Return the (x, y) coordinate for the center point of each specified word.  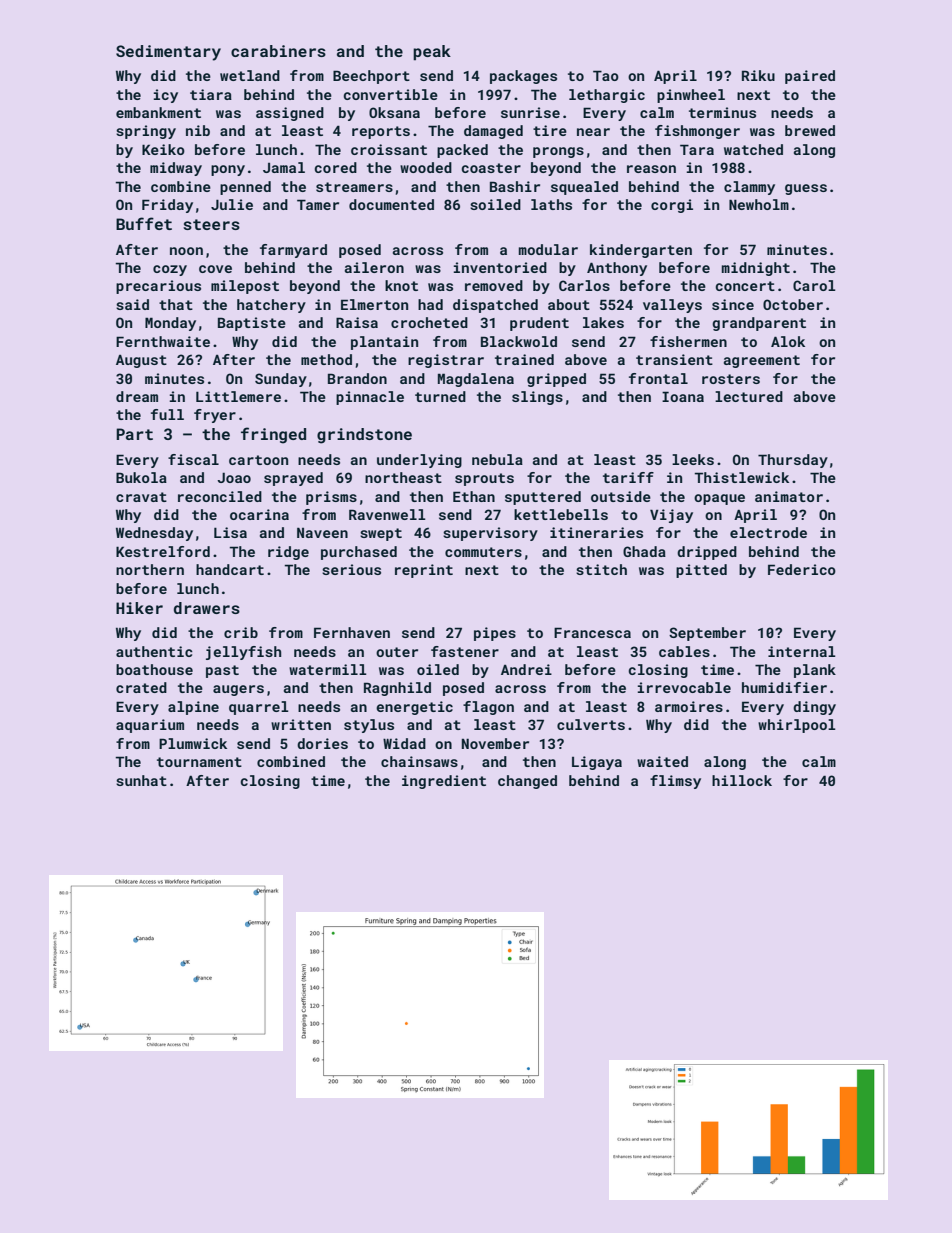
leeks (693, 459)
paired (810, 77)
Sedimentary (168, 53)
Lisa (230, 532)
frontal (658, 378)
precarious (158, 287)
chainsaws (419, 761)
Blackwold (519, 341)
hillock (742, 780)
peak (432, 53)
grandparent (759, 324)
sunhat (141, 780)
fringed (273, 435)
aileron (374, 267)
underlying (419, 461)
